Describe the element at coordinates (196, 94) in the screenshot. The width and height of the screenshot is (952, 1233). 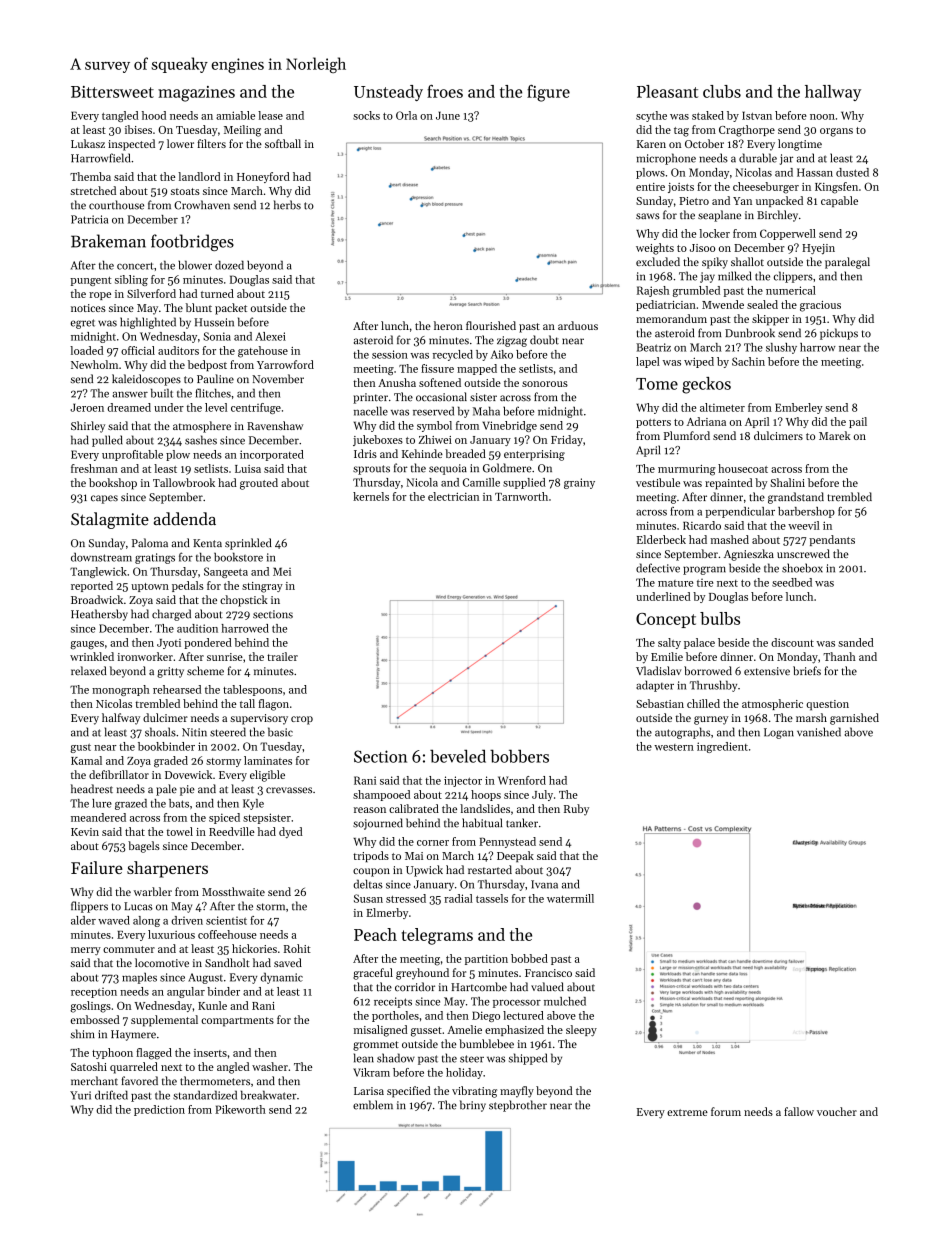
I see `magazines` at that location.
